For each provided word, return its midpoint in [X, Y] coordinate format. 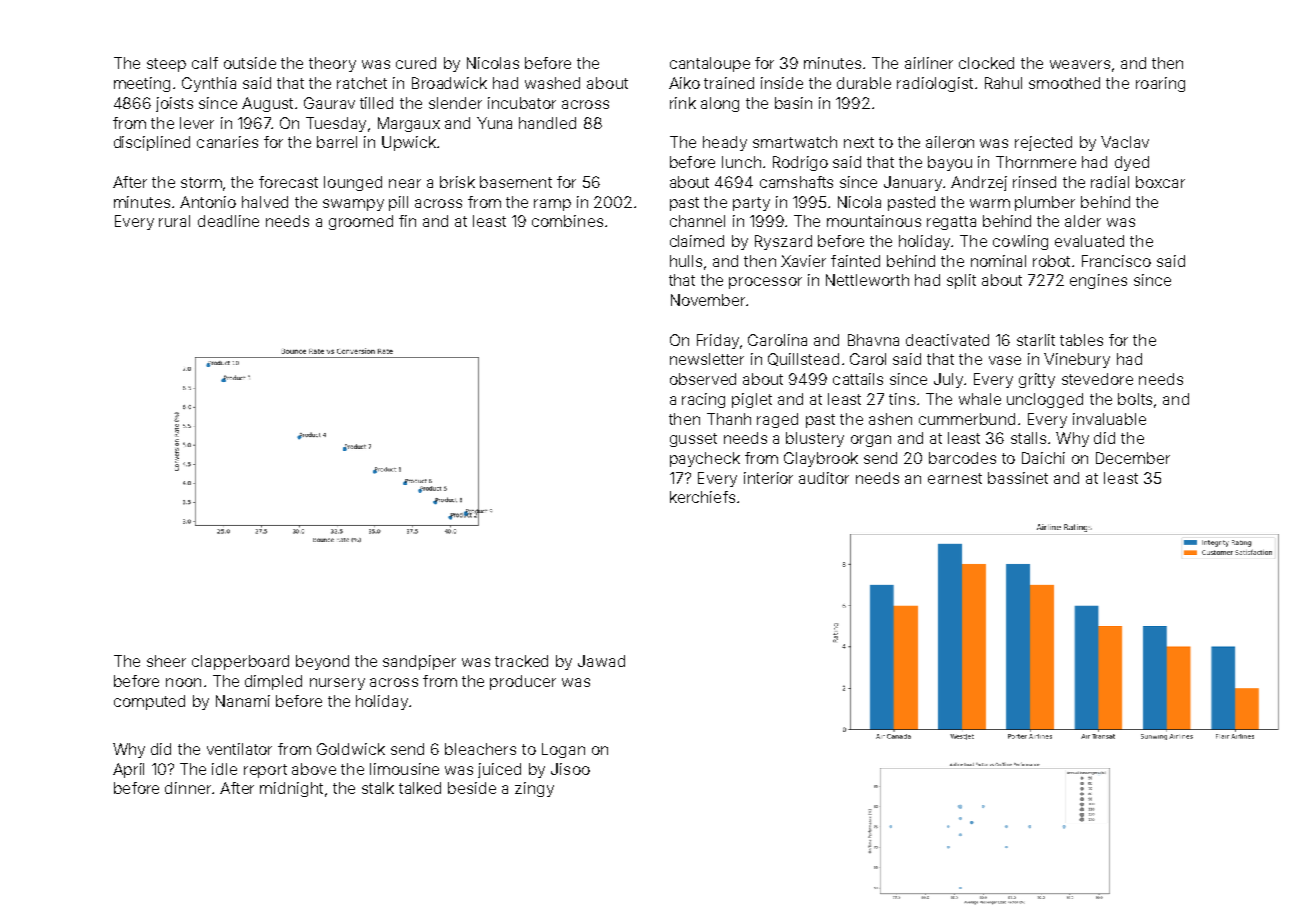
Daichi [1043, 458]
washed [552, 83]
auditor [824, 478]
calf [205, 63]
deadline [228, 221]
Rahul [1003, 83]
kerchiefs [702, 497]
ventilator [239, 749]
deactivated [947, 340]
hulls [686, 261]
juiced [499, 770]
